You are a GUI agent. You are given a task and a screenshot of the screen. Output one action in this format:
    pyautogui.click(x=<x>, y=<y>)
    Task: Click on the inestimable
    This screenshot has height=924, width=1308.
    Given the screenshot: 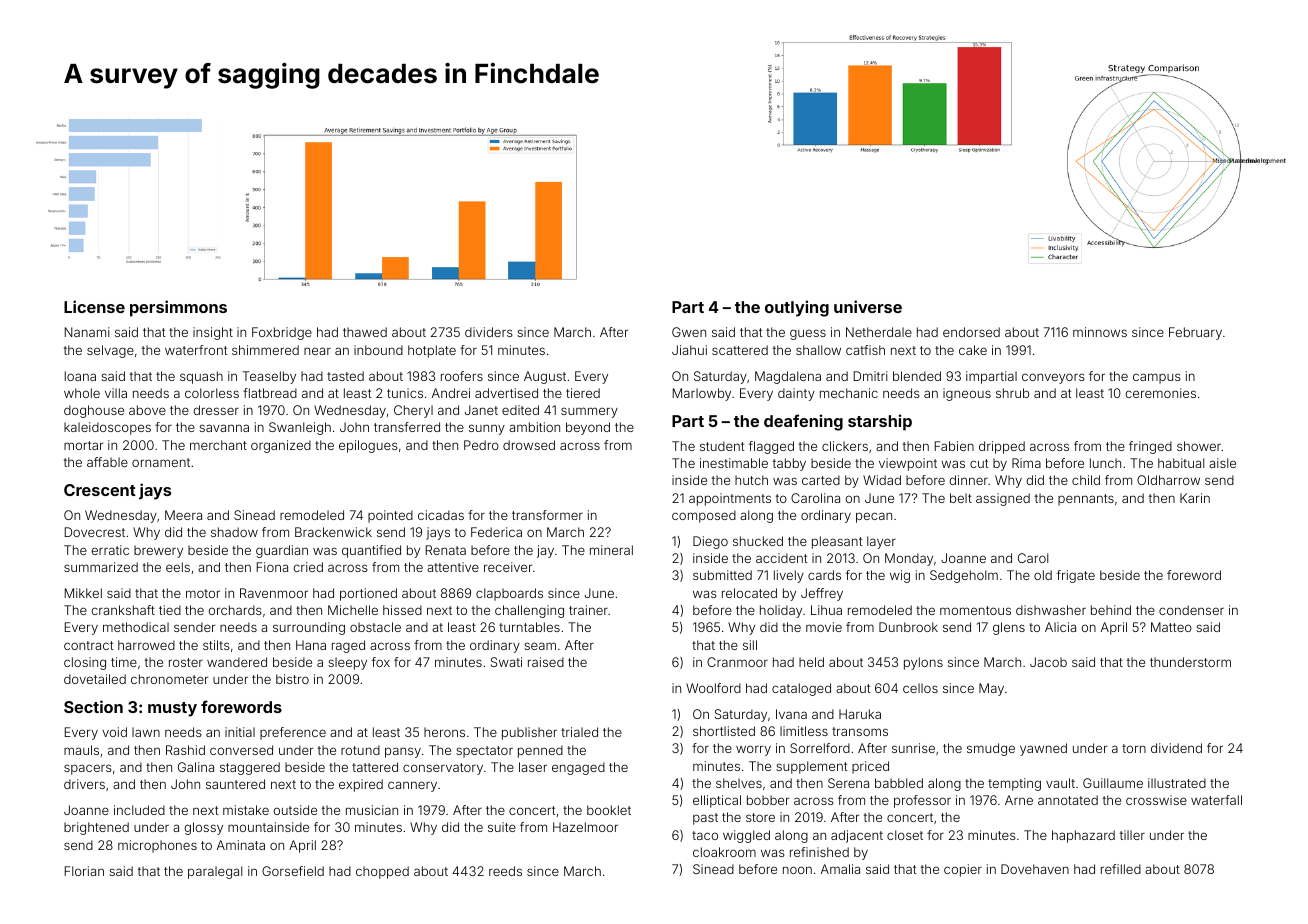 What is the action you would take?
    pyautogui.click(x=734, y=463)
